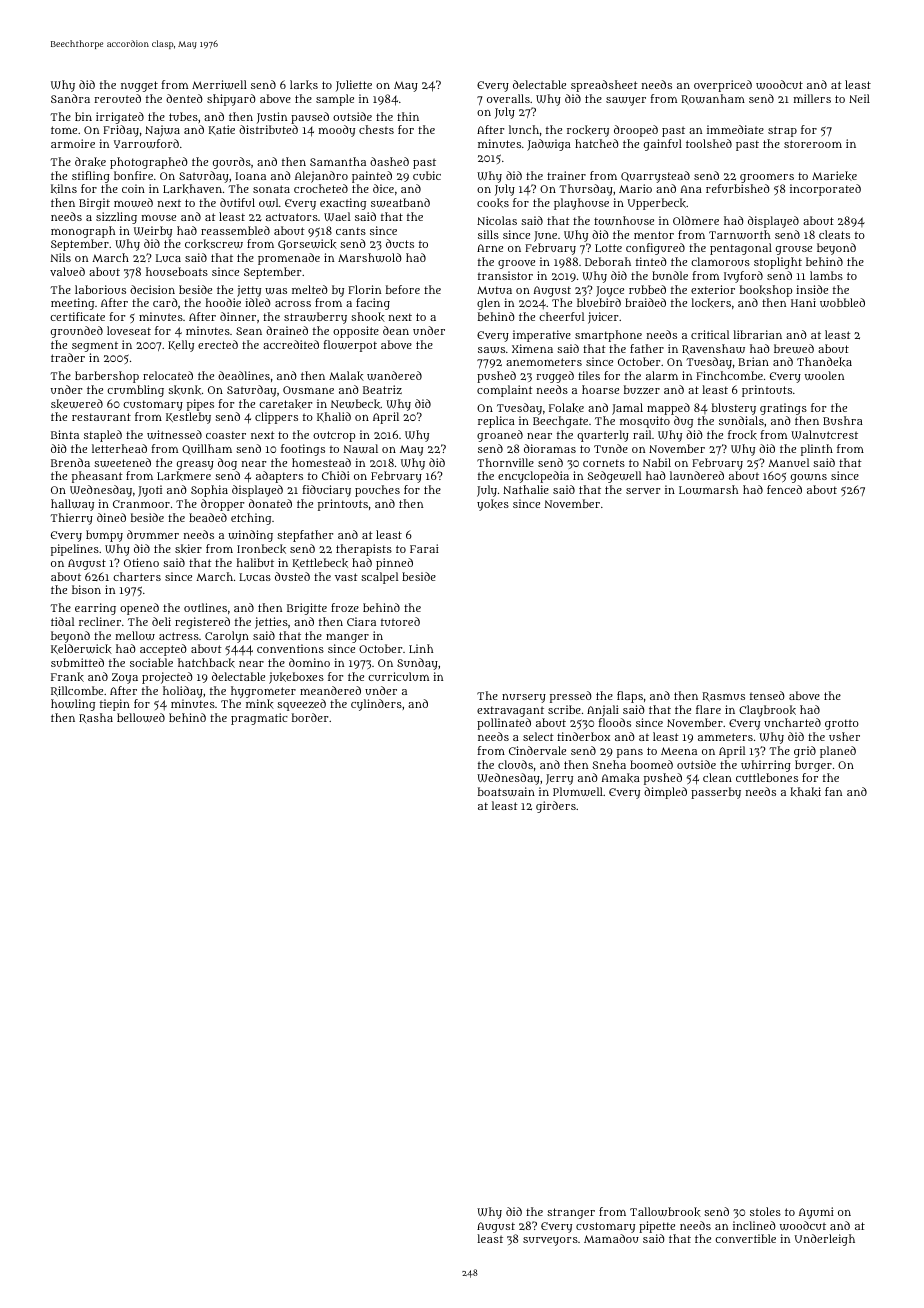 This image has height=1308, width=924. What do you see at coordinates (493, 505) in the image?
I see `yokes` at bounding box center [493, 505].
